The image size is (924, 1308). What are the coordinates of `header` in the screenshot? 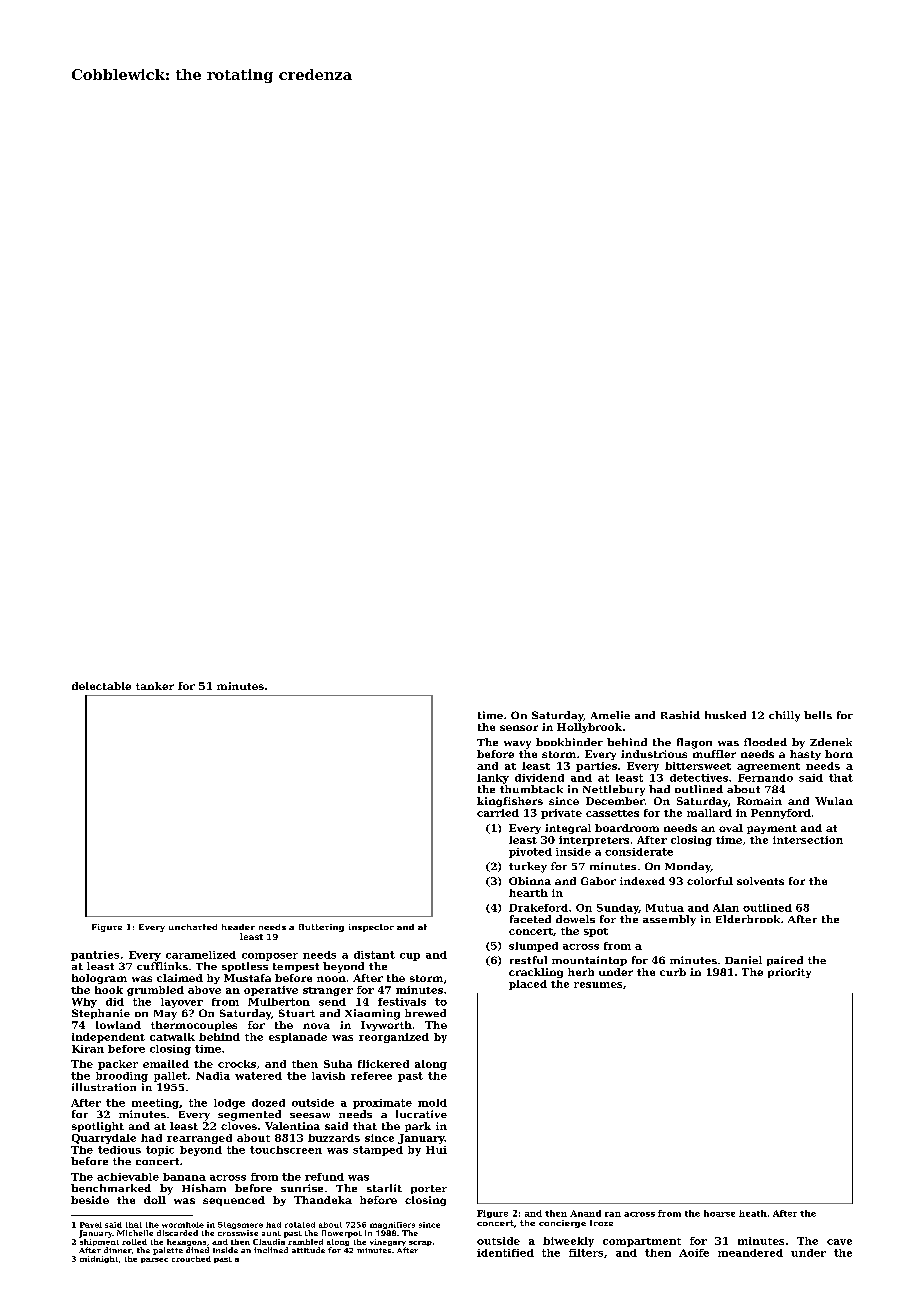 It's located at (238, 927).
